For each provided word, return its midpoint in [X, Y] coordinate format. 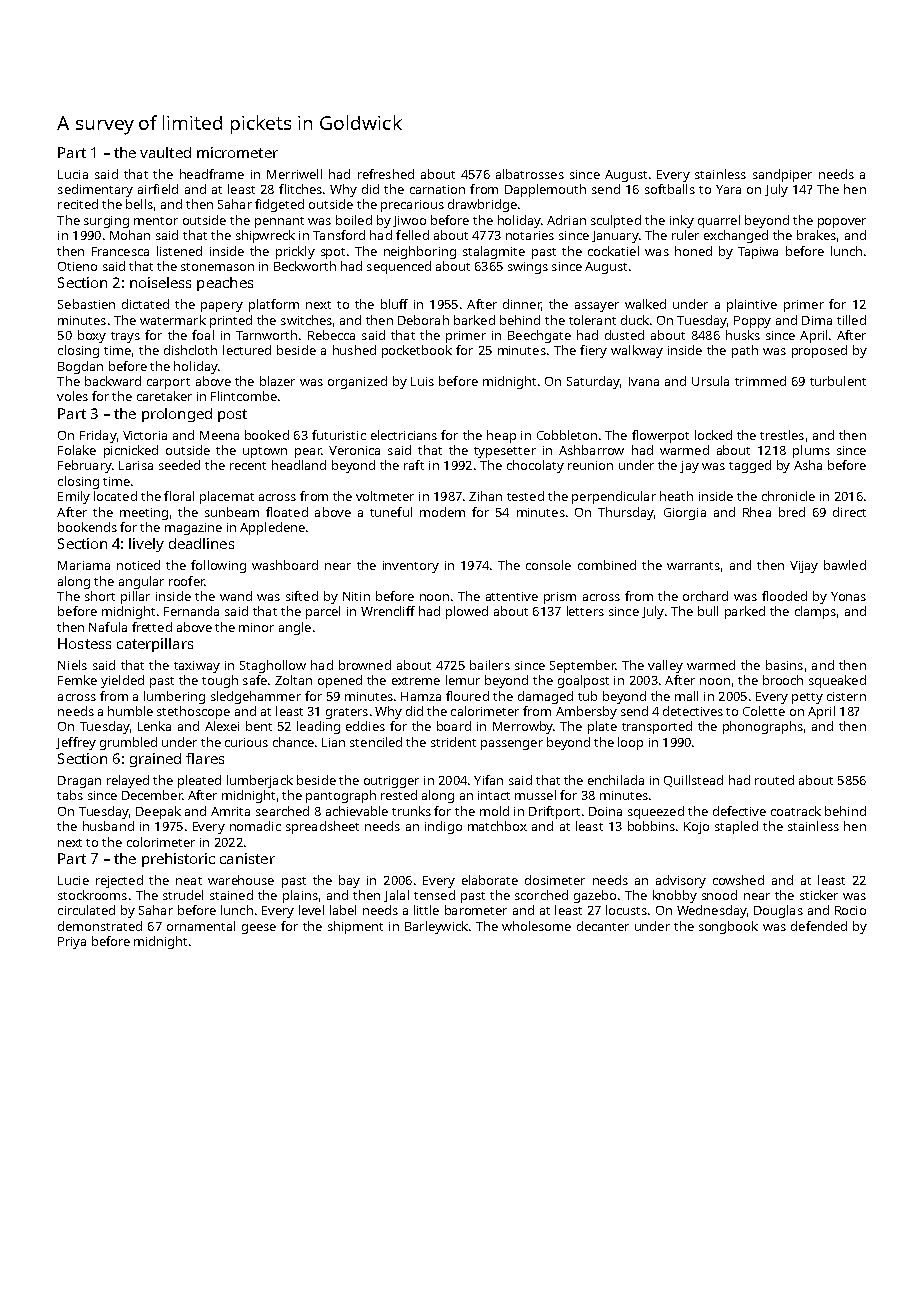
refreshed [386, 174]
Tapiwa [758, 253]
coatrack [796, 811]
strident [453, 742]
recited [78, 204]
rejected [119, 881]
